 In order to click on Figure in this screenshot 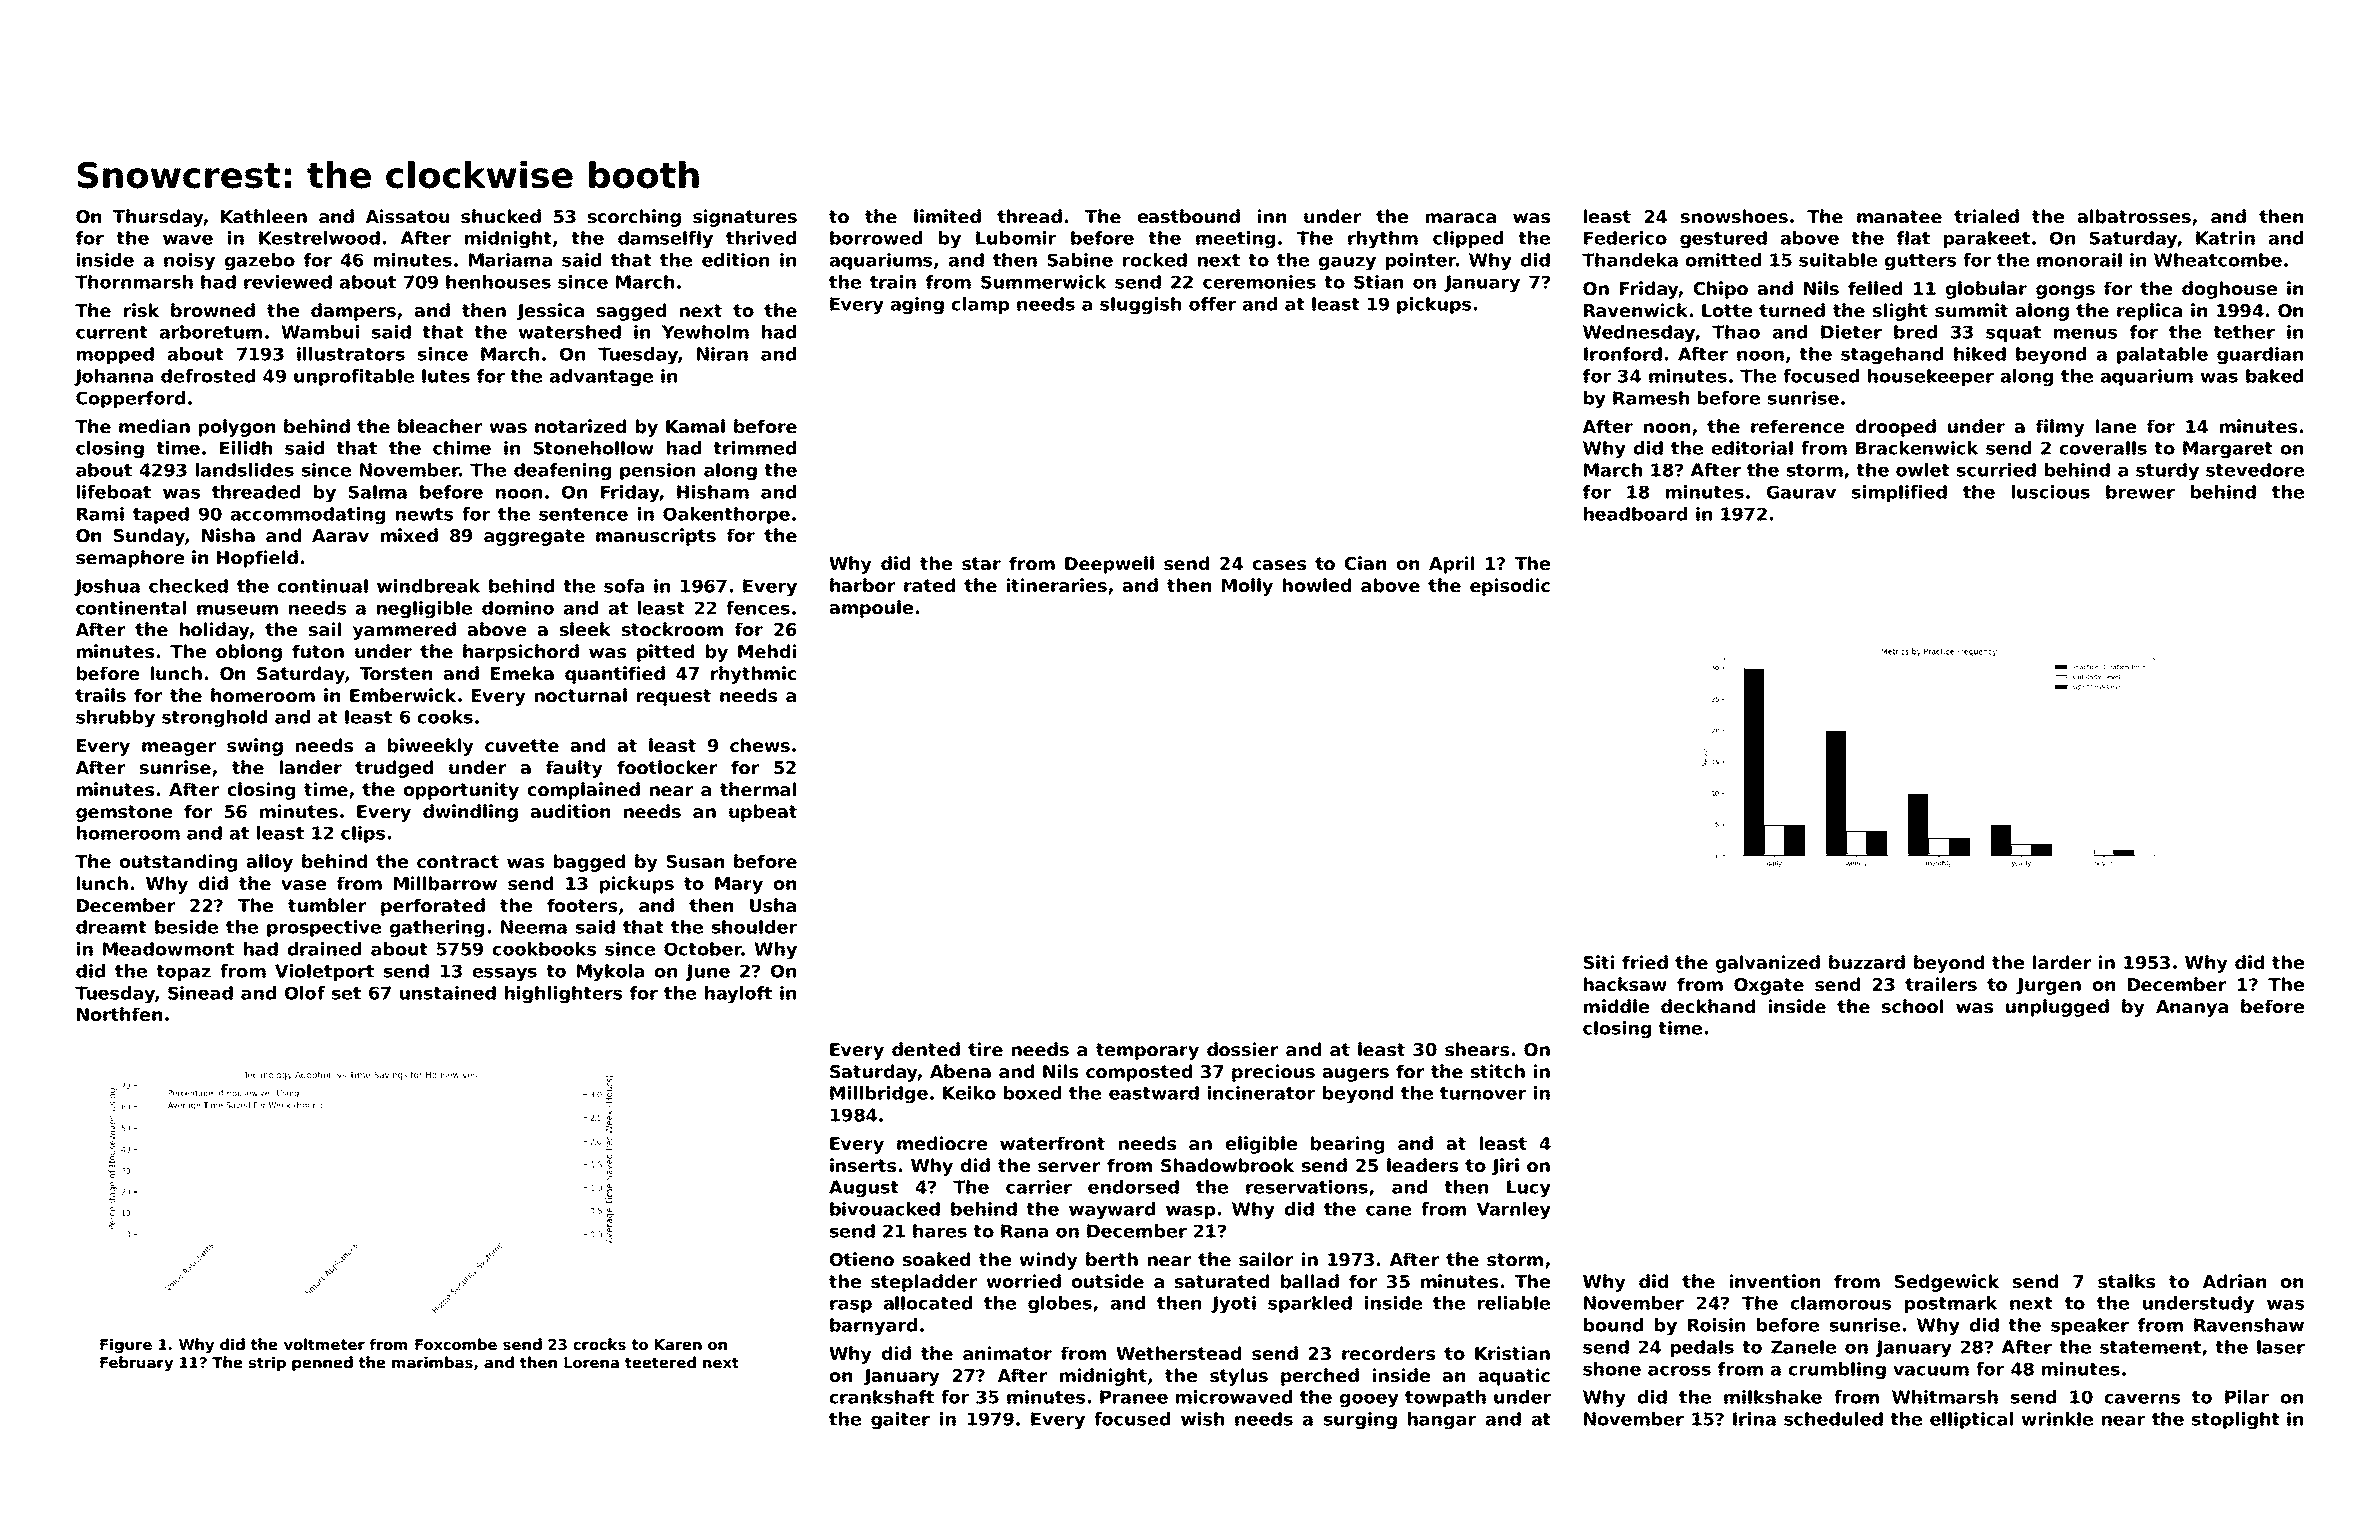, I will do `click(126, 1345)`.
